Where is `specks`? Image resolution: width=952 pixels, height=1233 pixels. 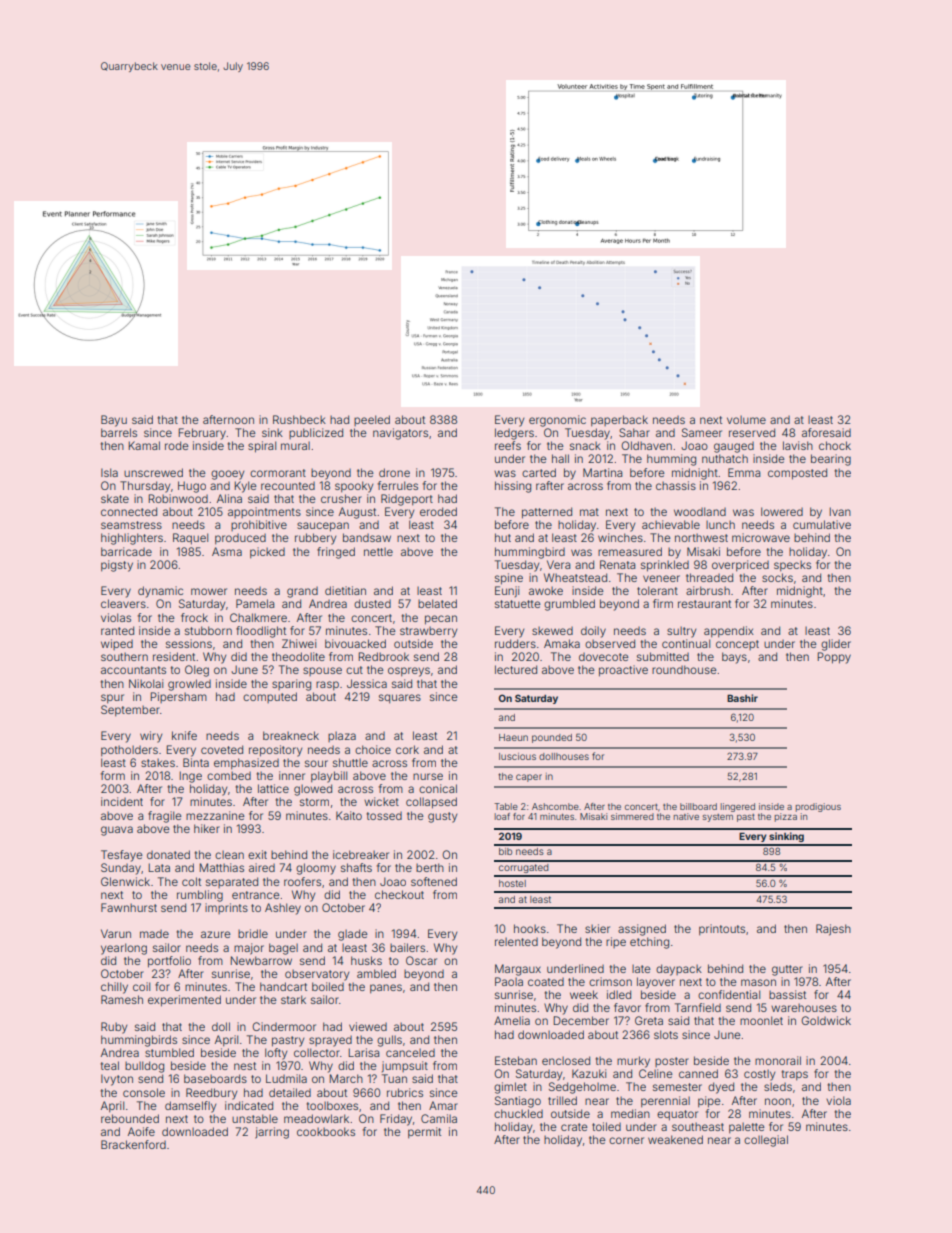
specks is located at coordinates (792, 565).
